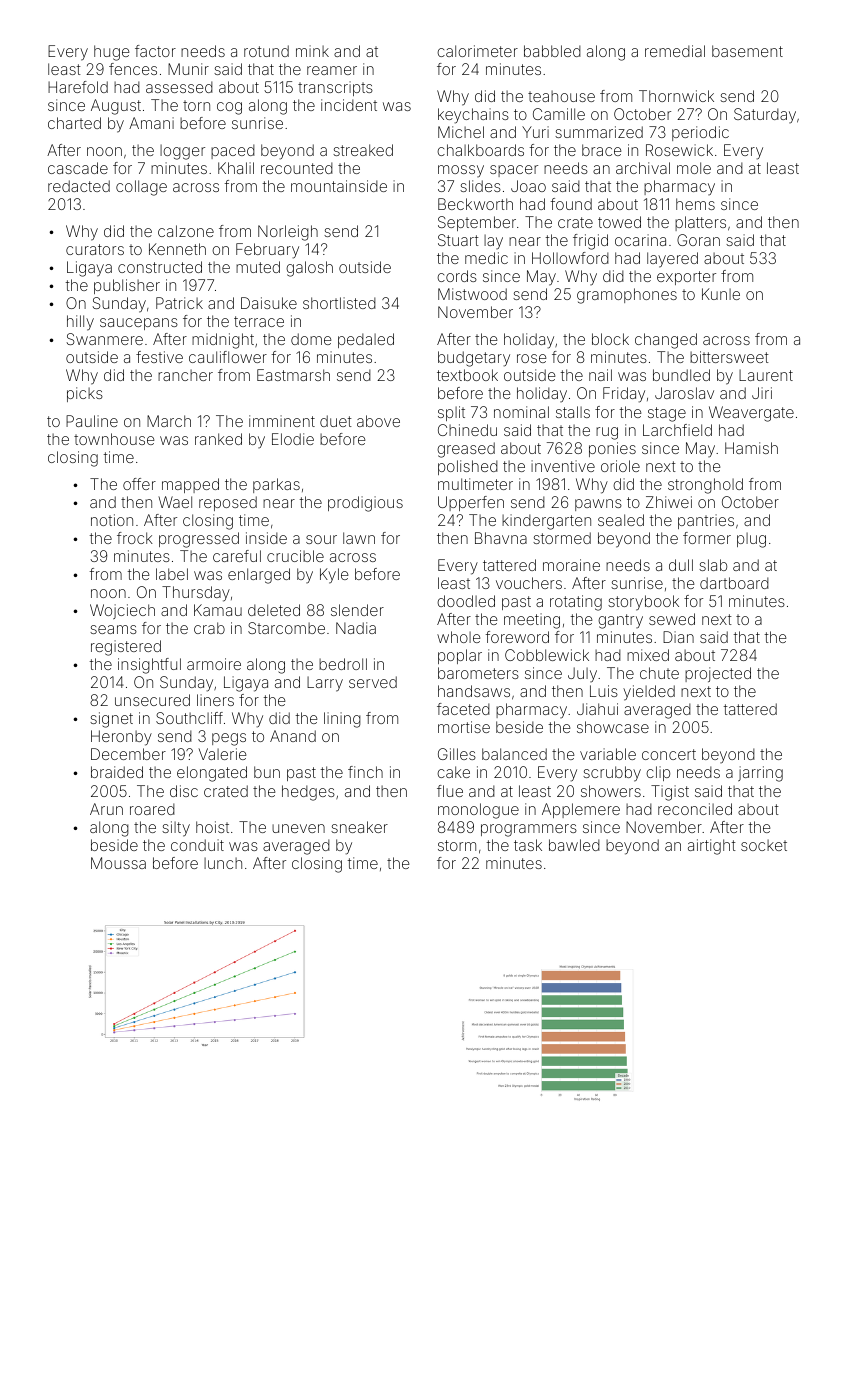 This screenshot has height=1400, width=849. I want to click on pantries, so click(706, 521).
